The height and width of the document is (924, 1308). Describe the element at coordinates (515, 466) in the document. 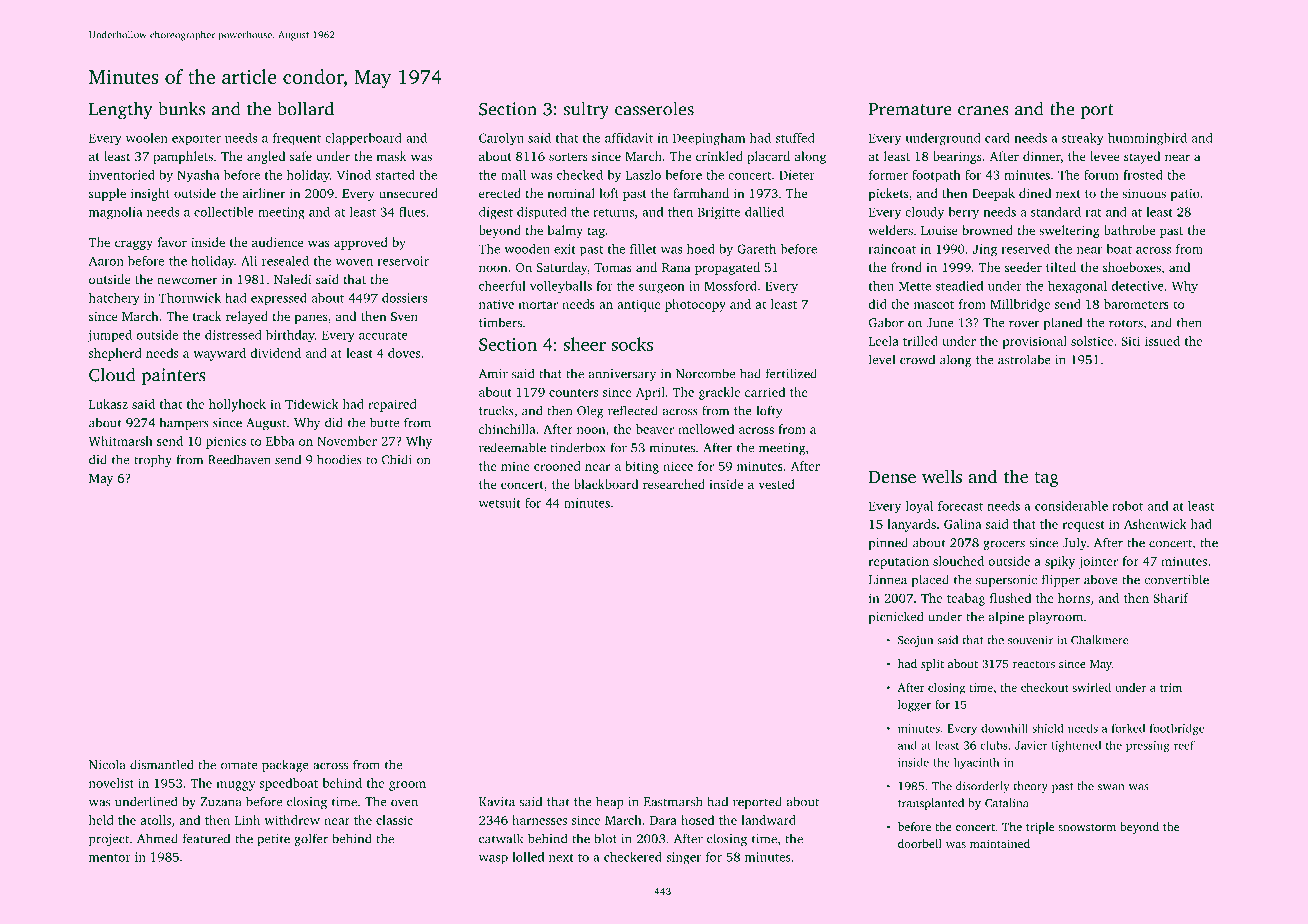

I see `mine` at that location.
